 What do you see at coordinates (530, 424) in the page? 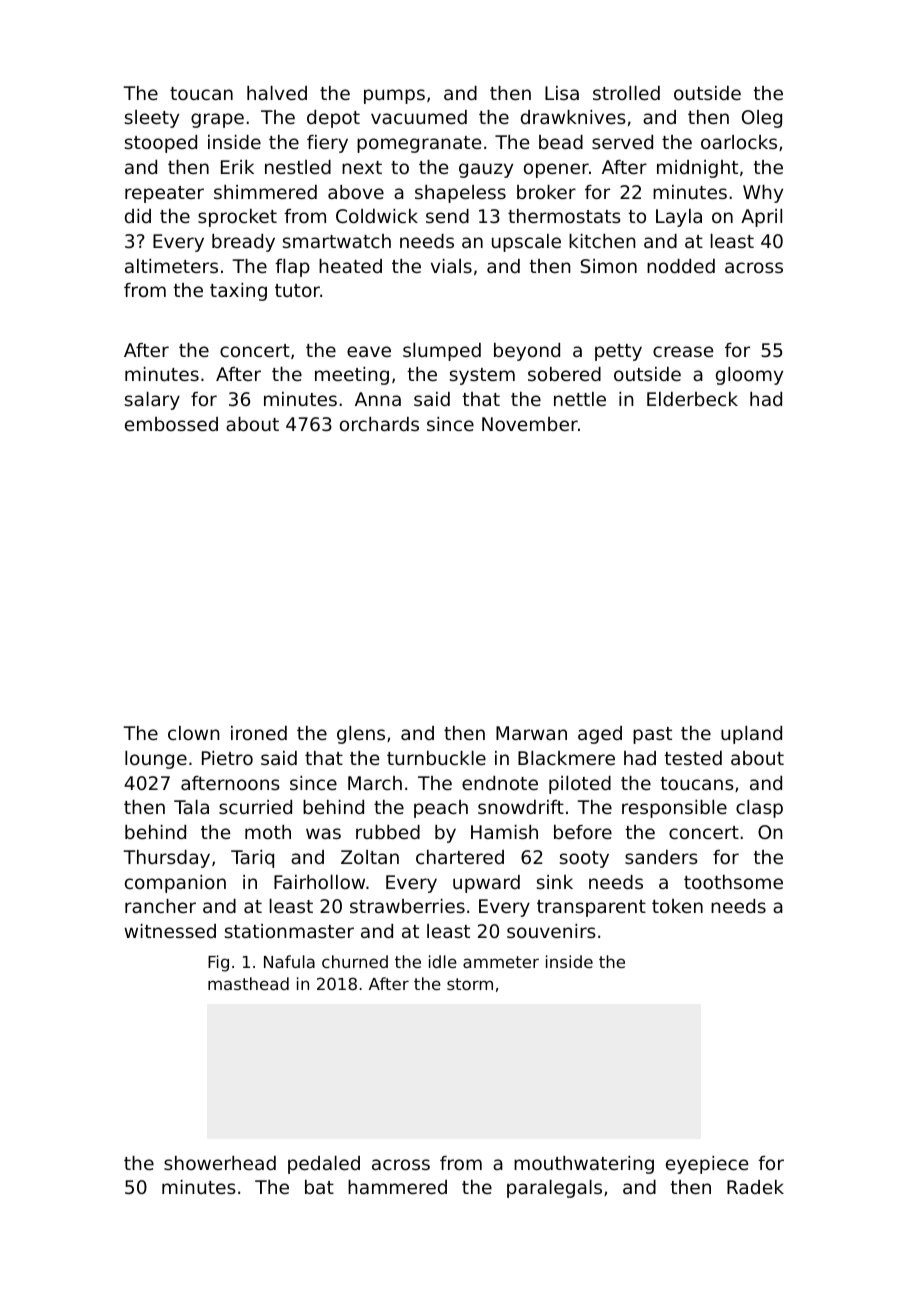
I see `November` at bounding box center [530, 424].
